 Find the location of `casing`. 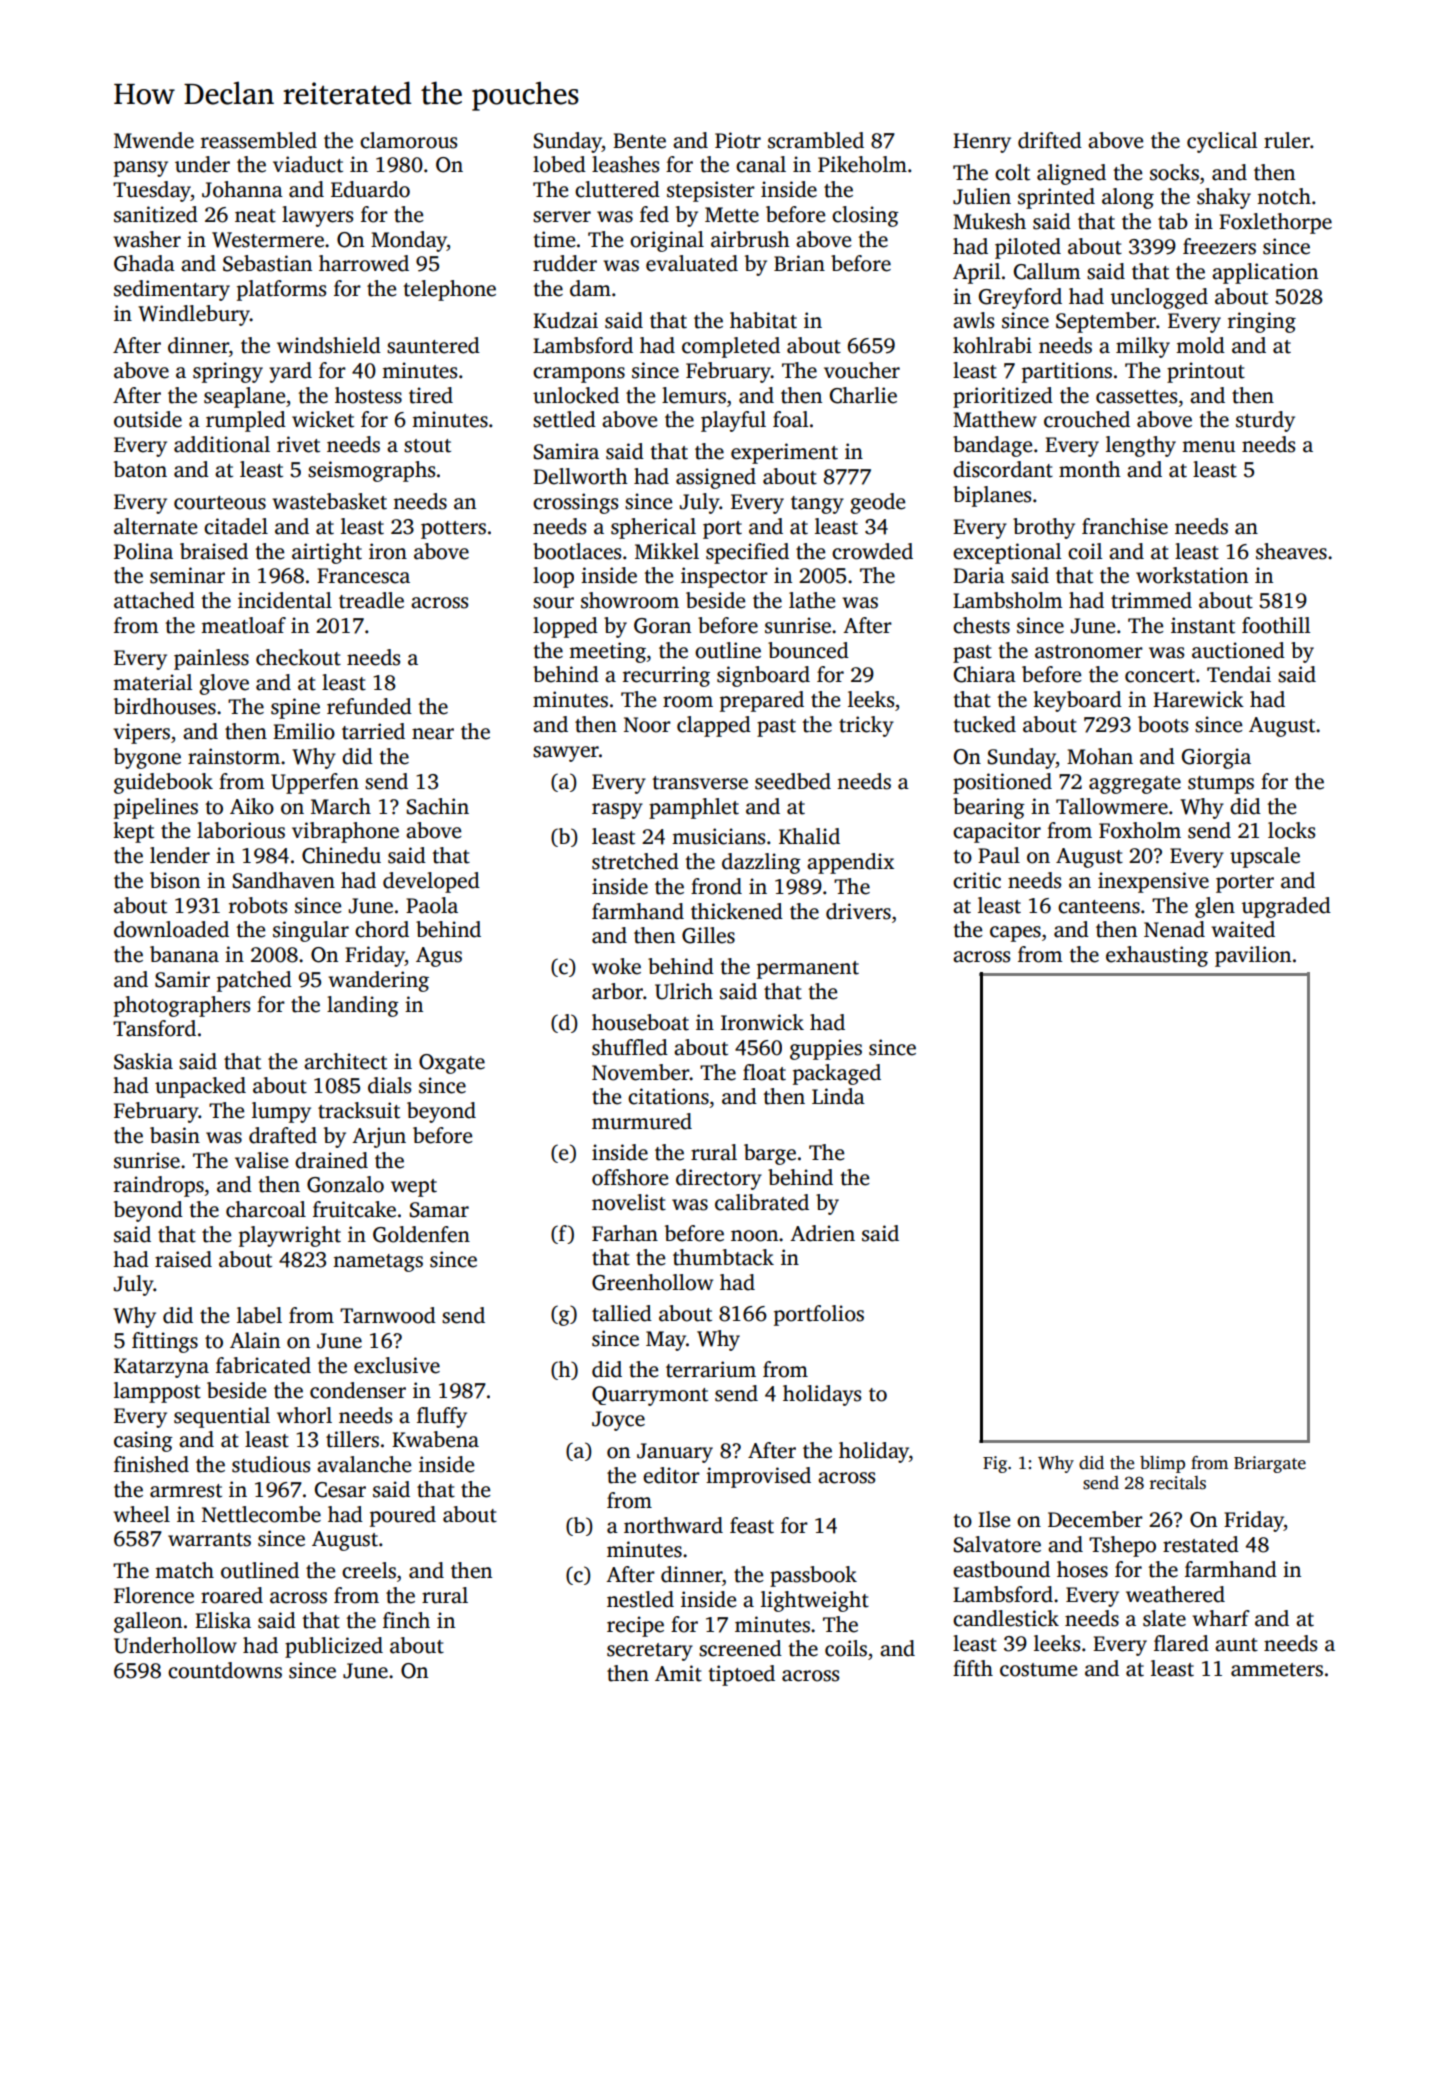

casing is located at coordinates (143, 1441).
